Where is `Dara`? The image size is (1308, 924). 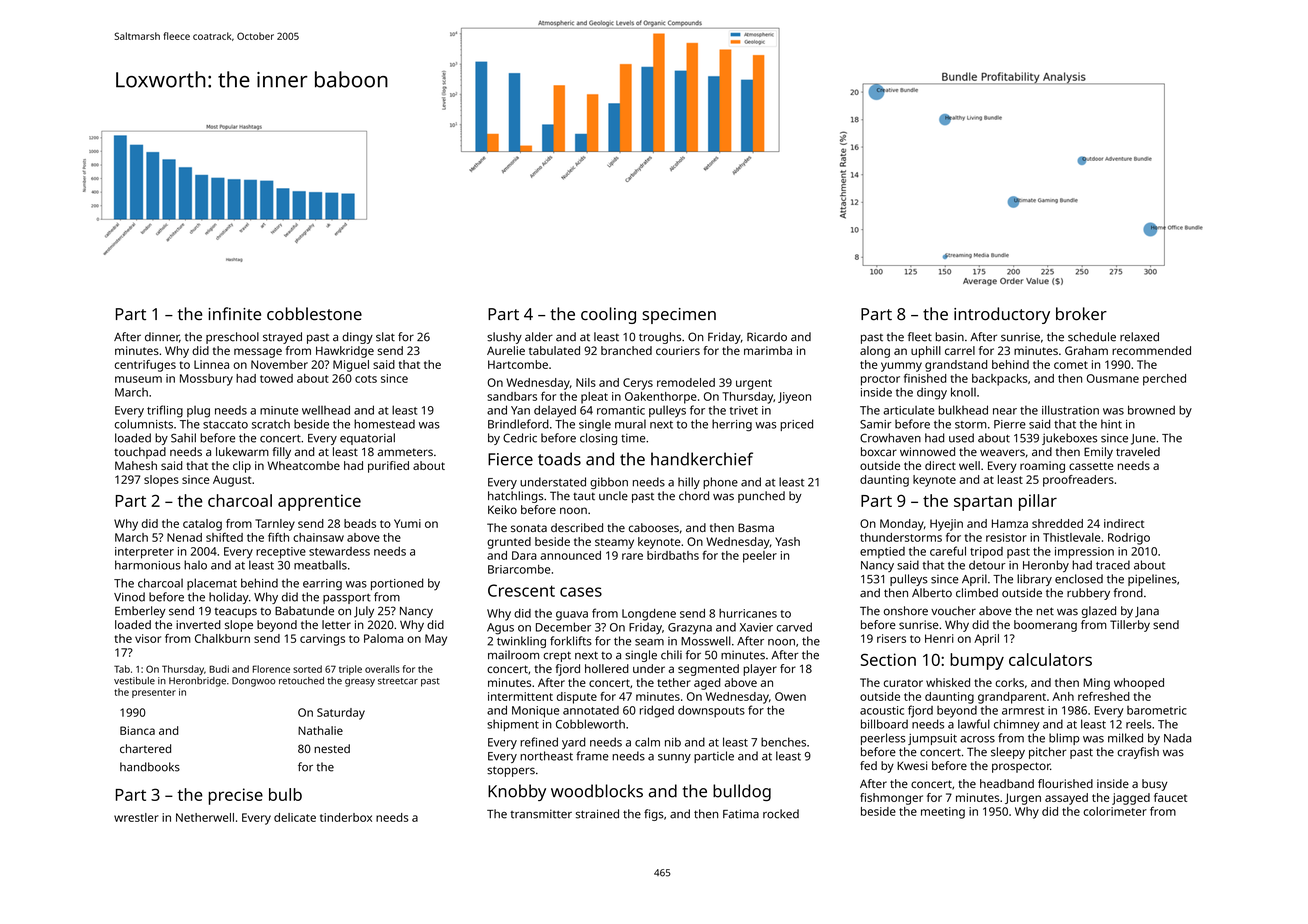
Dara is located at coordinates (524, 555).
